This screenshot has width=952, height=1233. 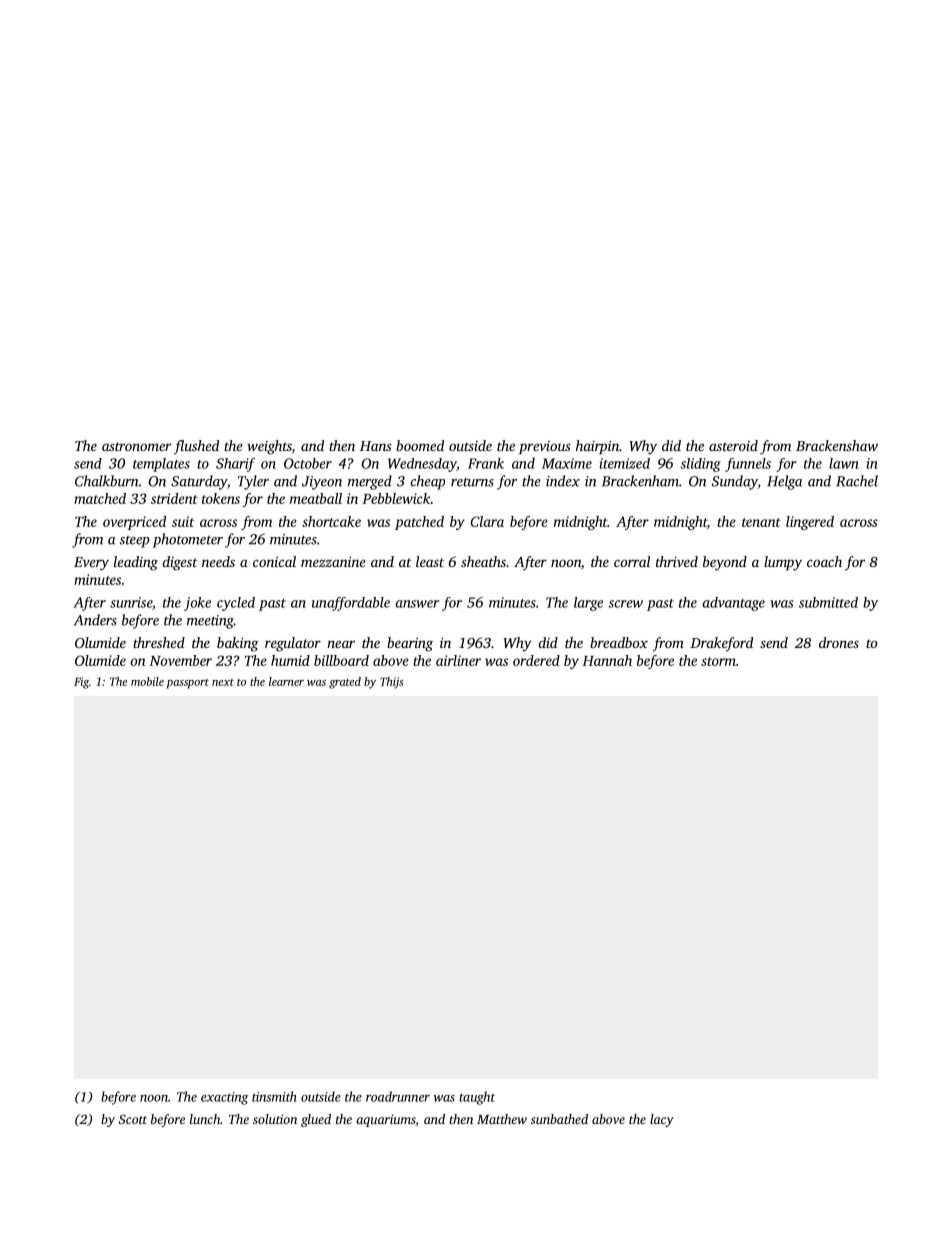 I want to click on grated, so click(x=345, y=683).
